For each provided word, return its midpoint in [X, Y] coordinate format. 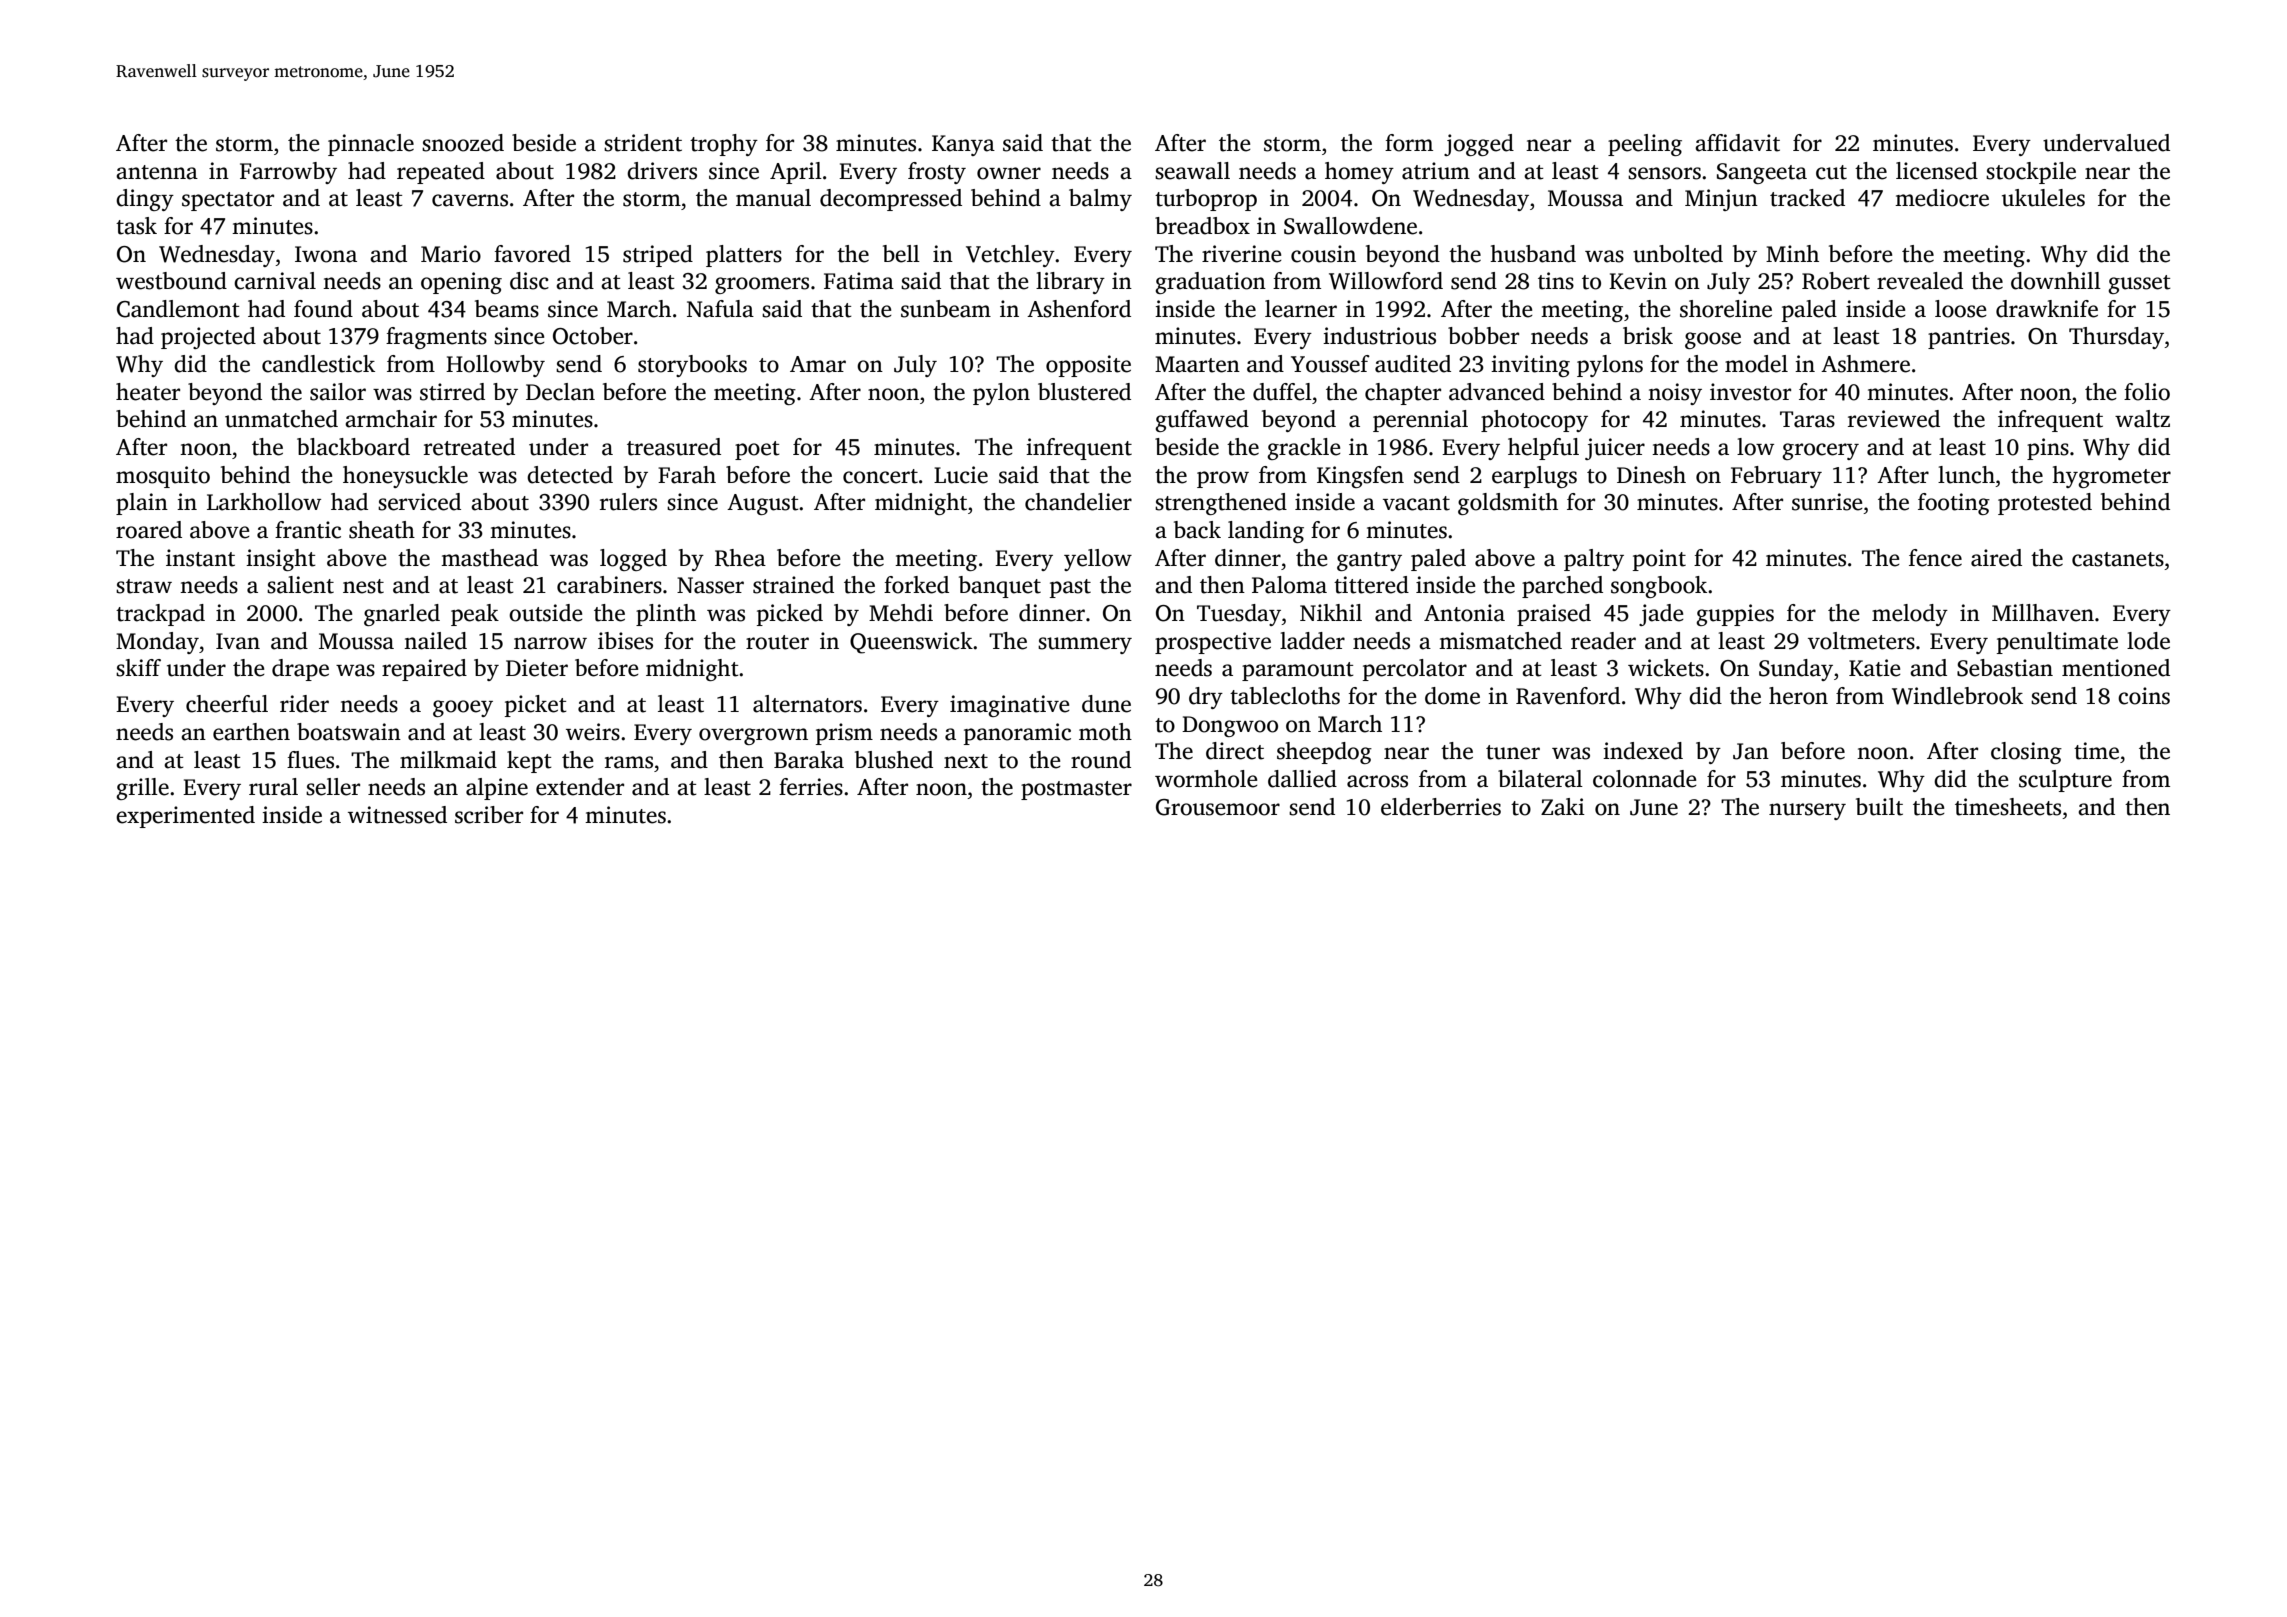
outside [546, 613]
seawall [1192, 171]
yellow [1098, 560]
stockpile [2031, 173]
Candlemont [178, 309]
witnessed [397, 815]
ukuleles [2043, 198]
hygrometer [2111, 477]
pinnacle [371, 145]
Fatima [859, 281]
